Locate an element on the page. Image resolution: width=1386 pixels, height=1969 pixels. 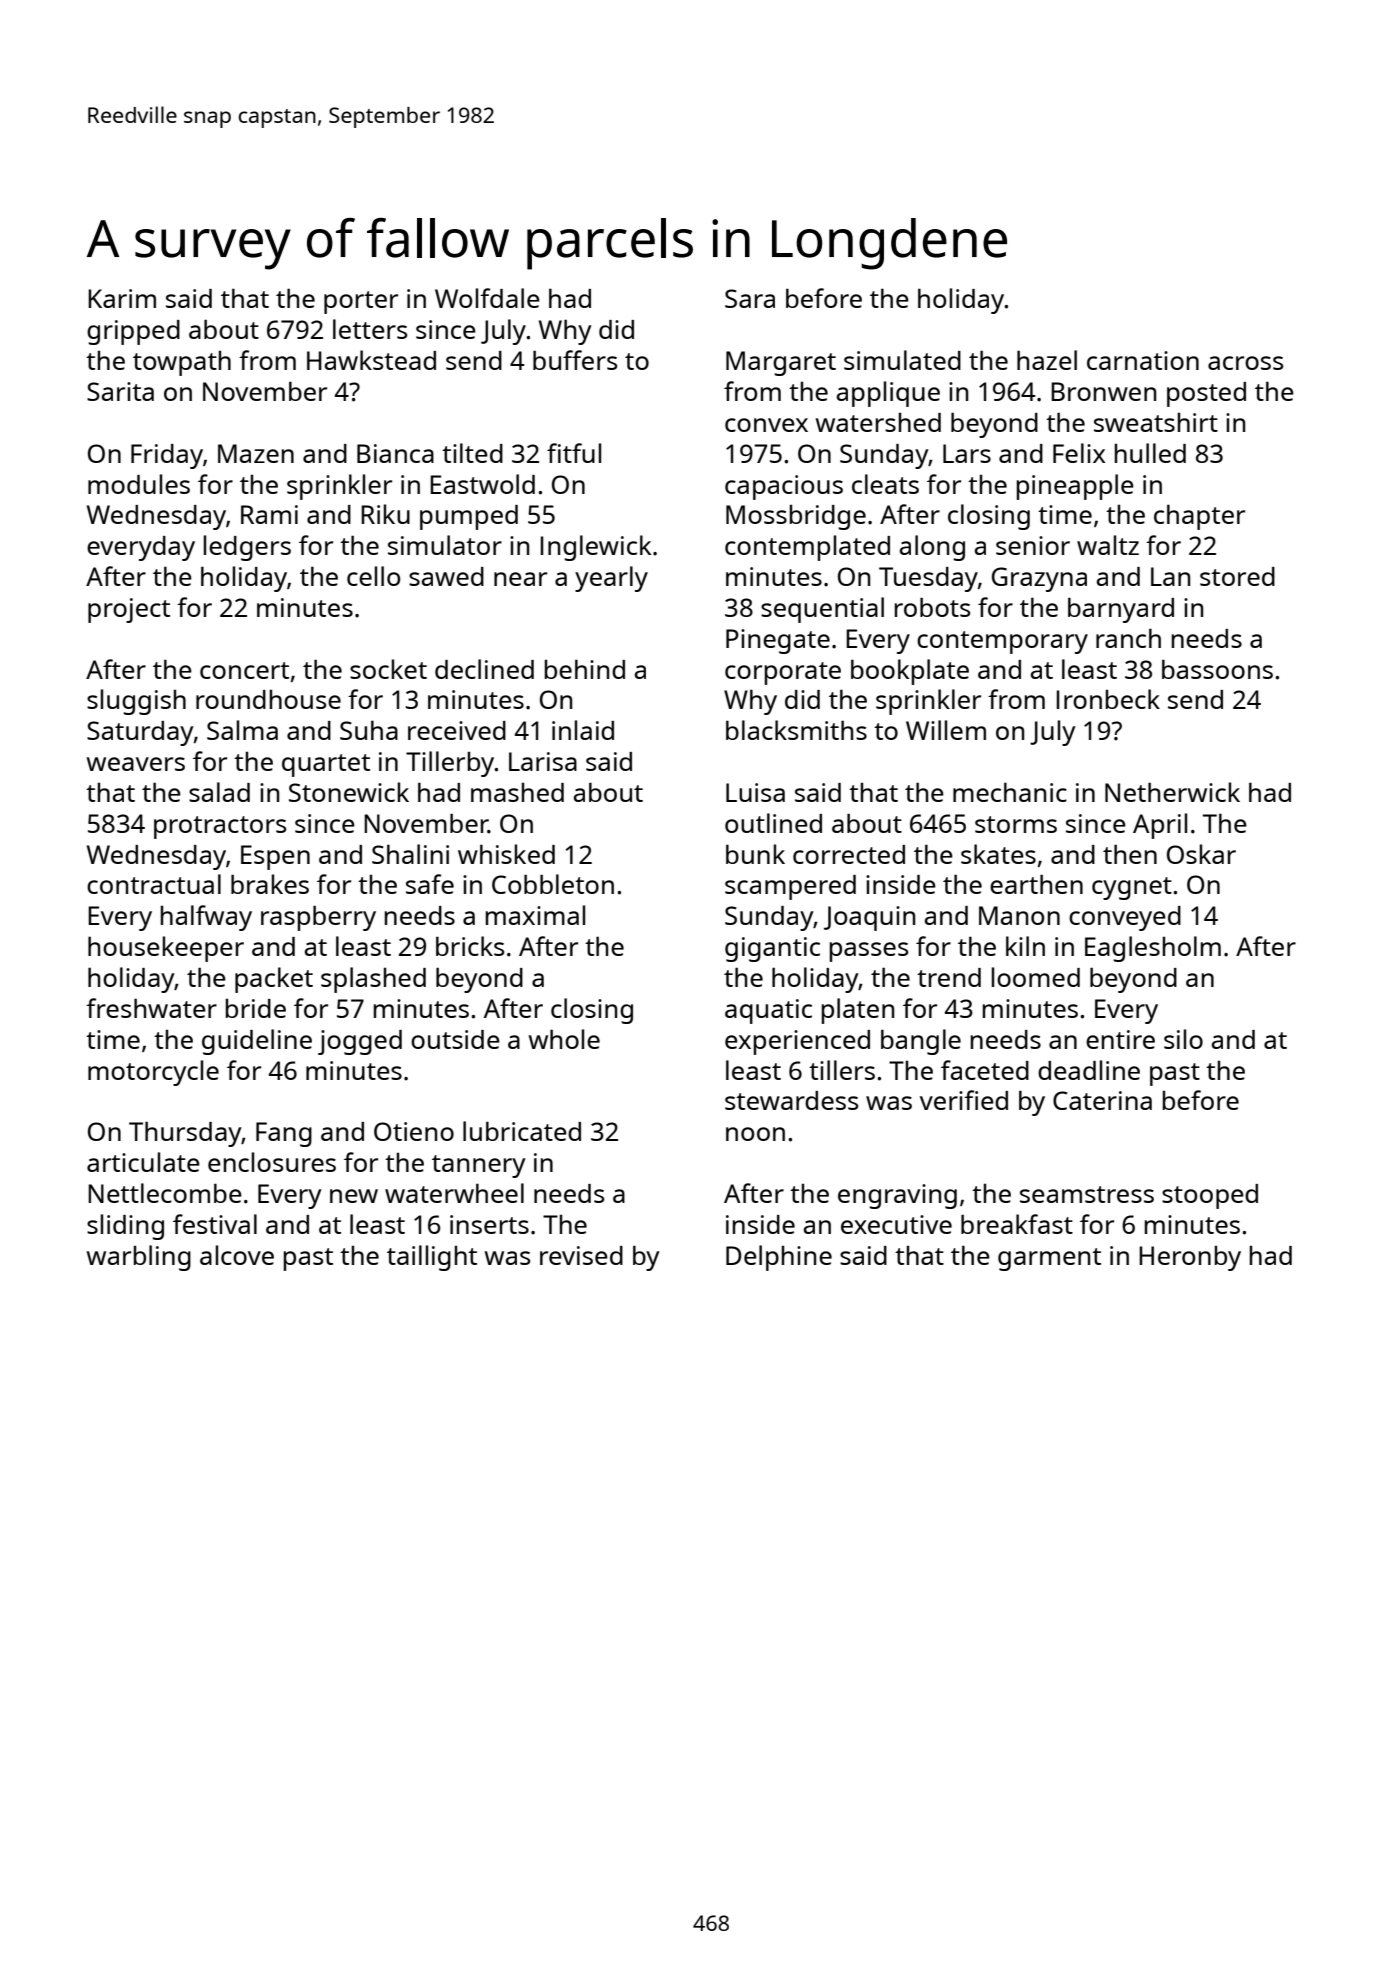
carnation is located at coordinates (1143, 360).
